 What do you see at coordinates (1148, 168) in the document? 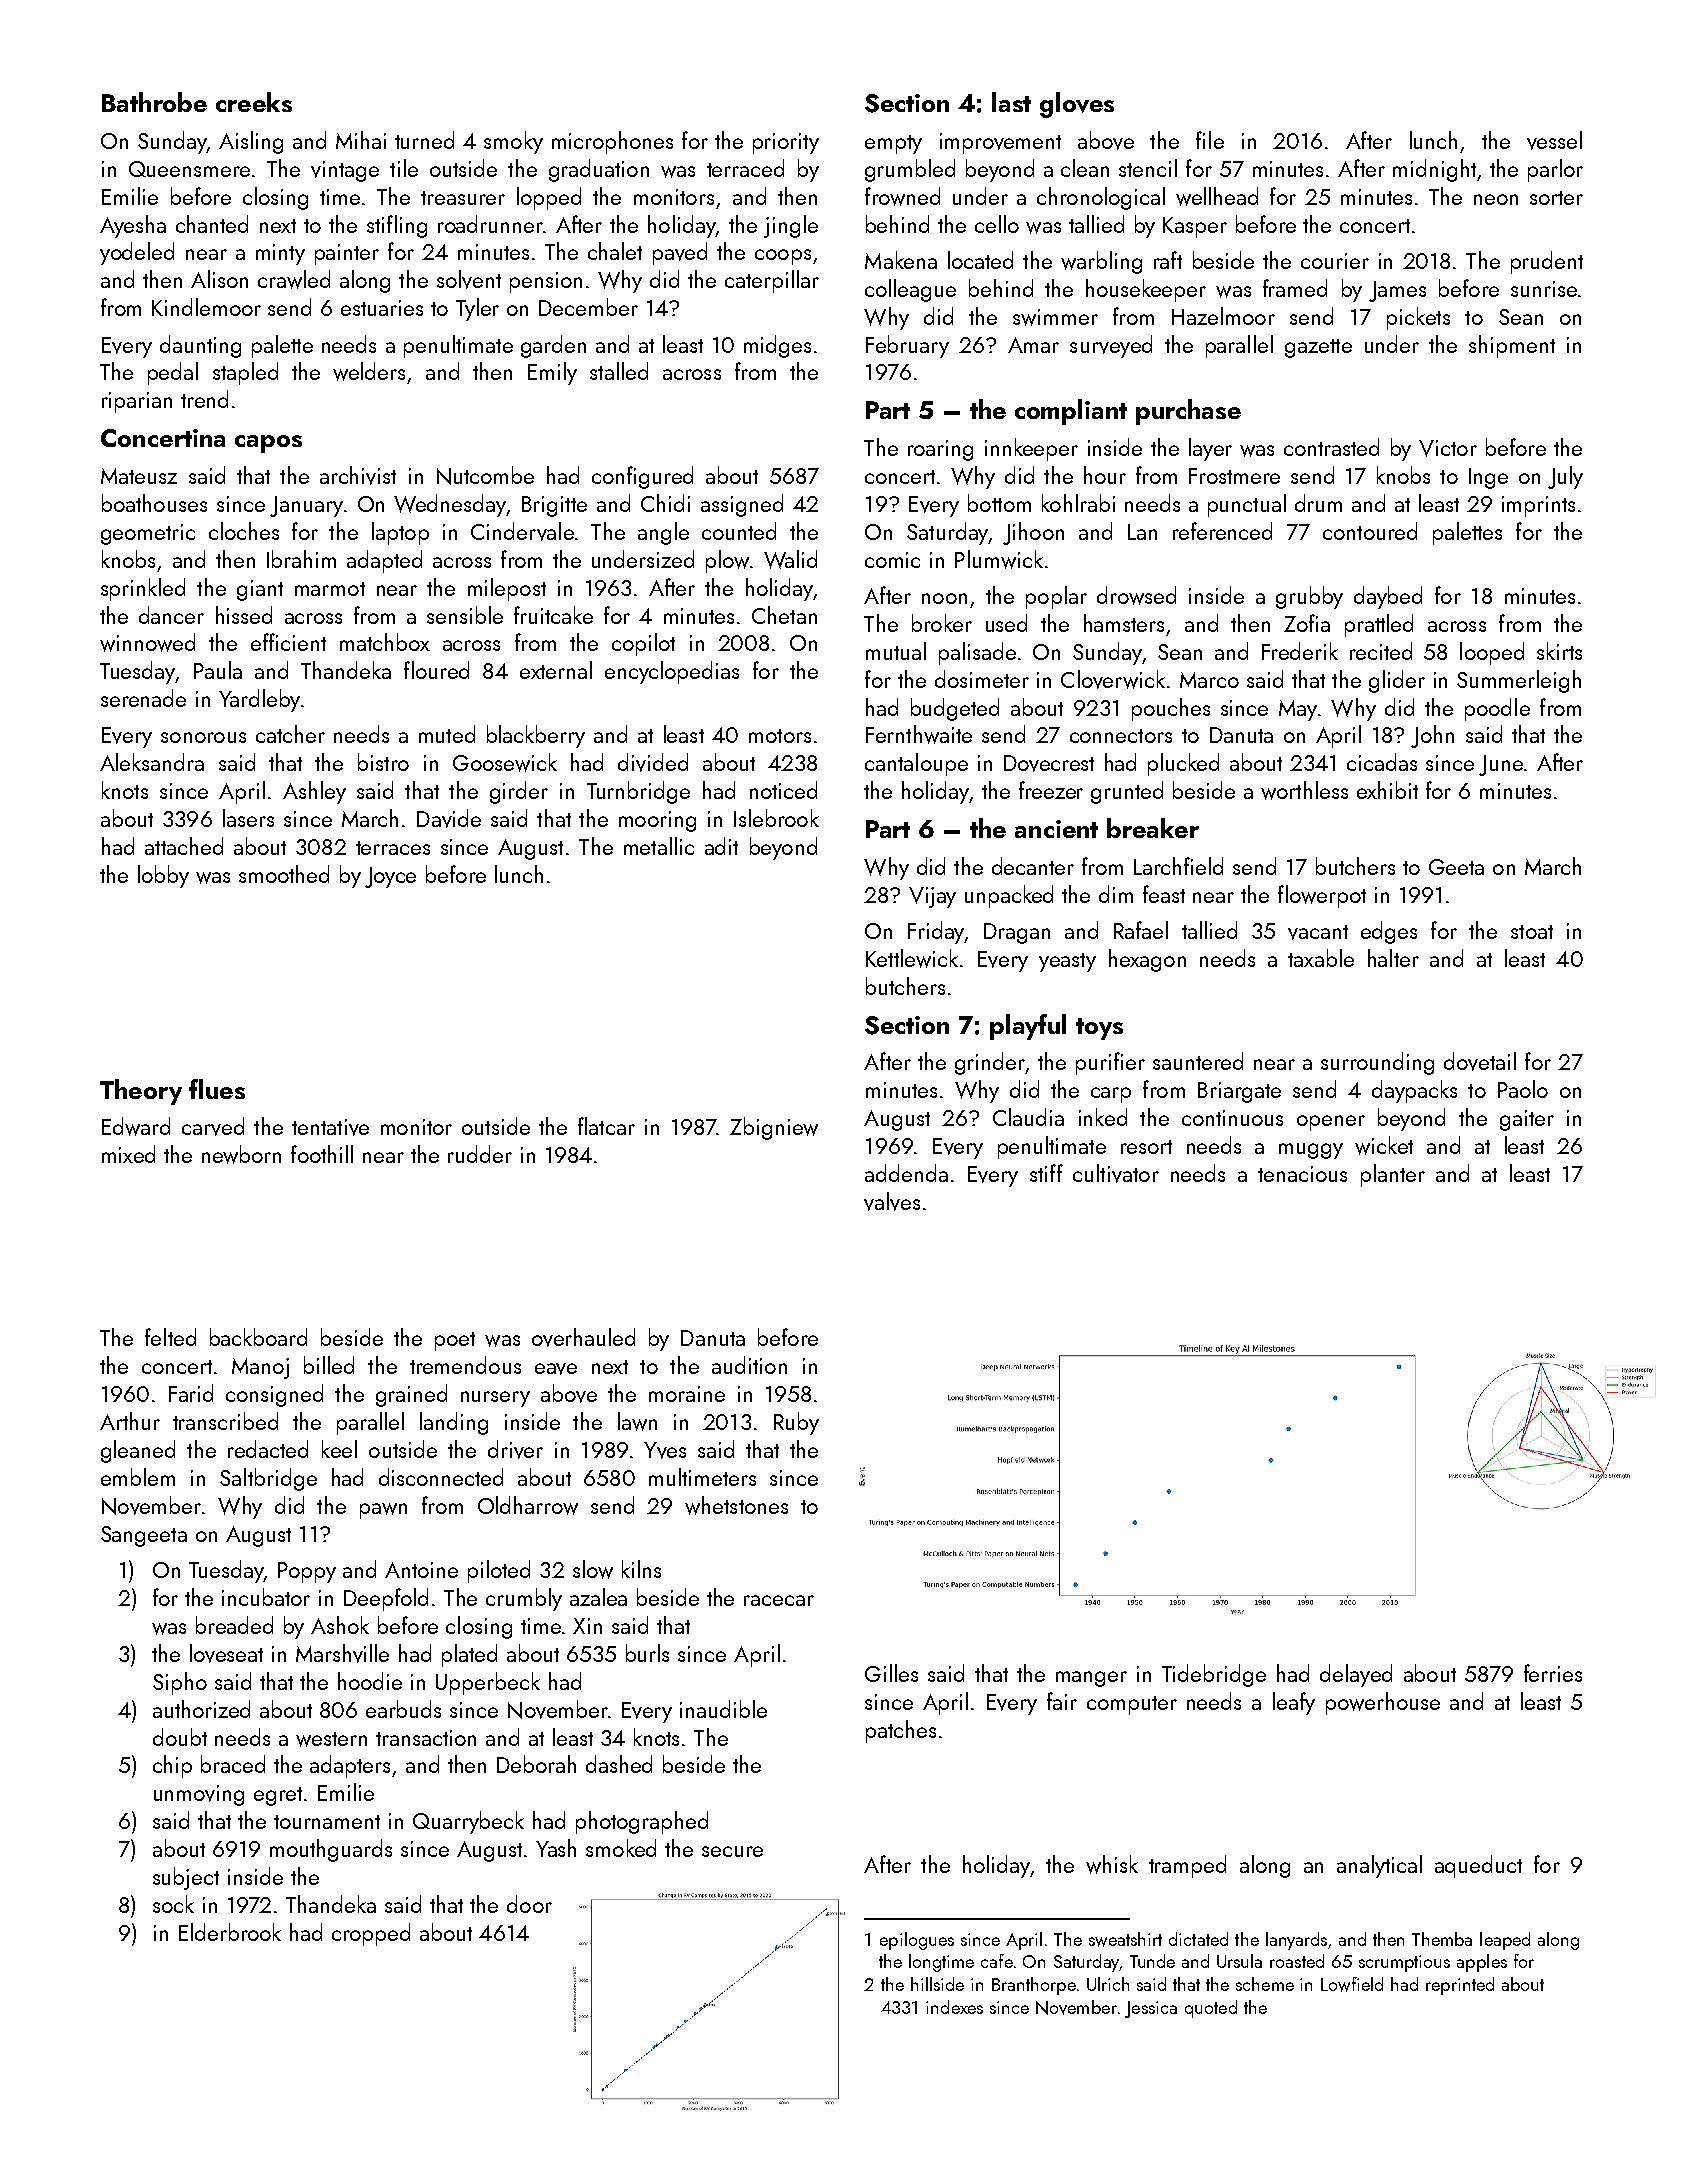
I see `stencil` at bounding box center [1148, 168].
